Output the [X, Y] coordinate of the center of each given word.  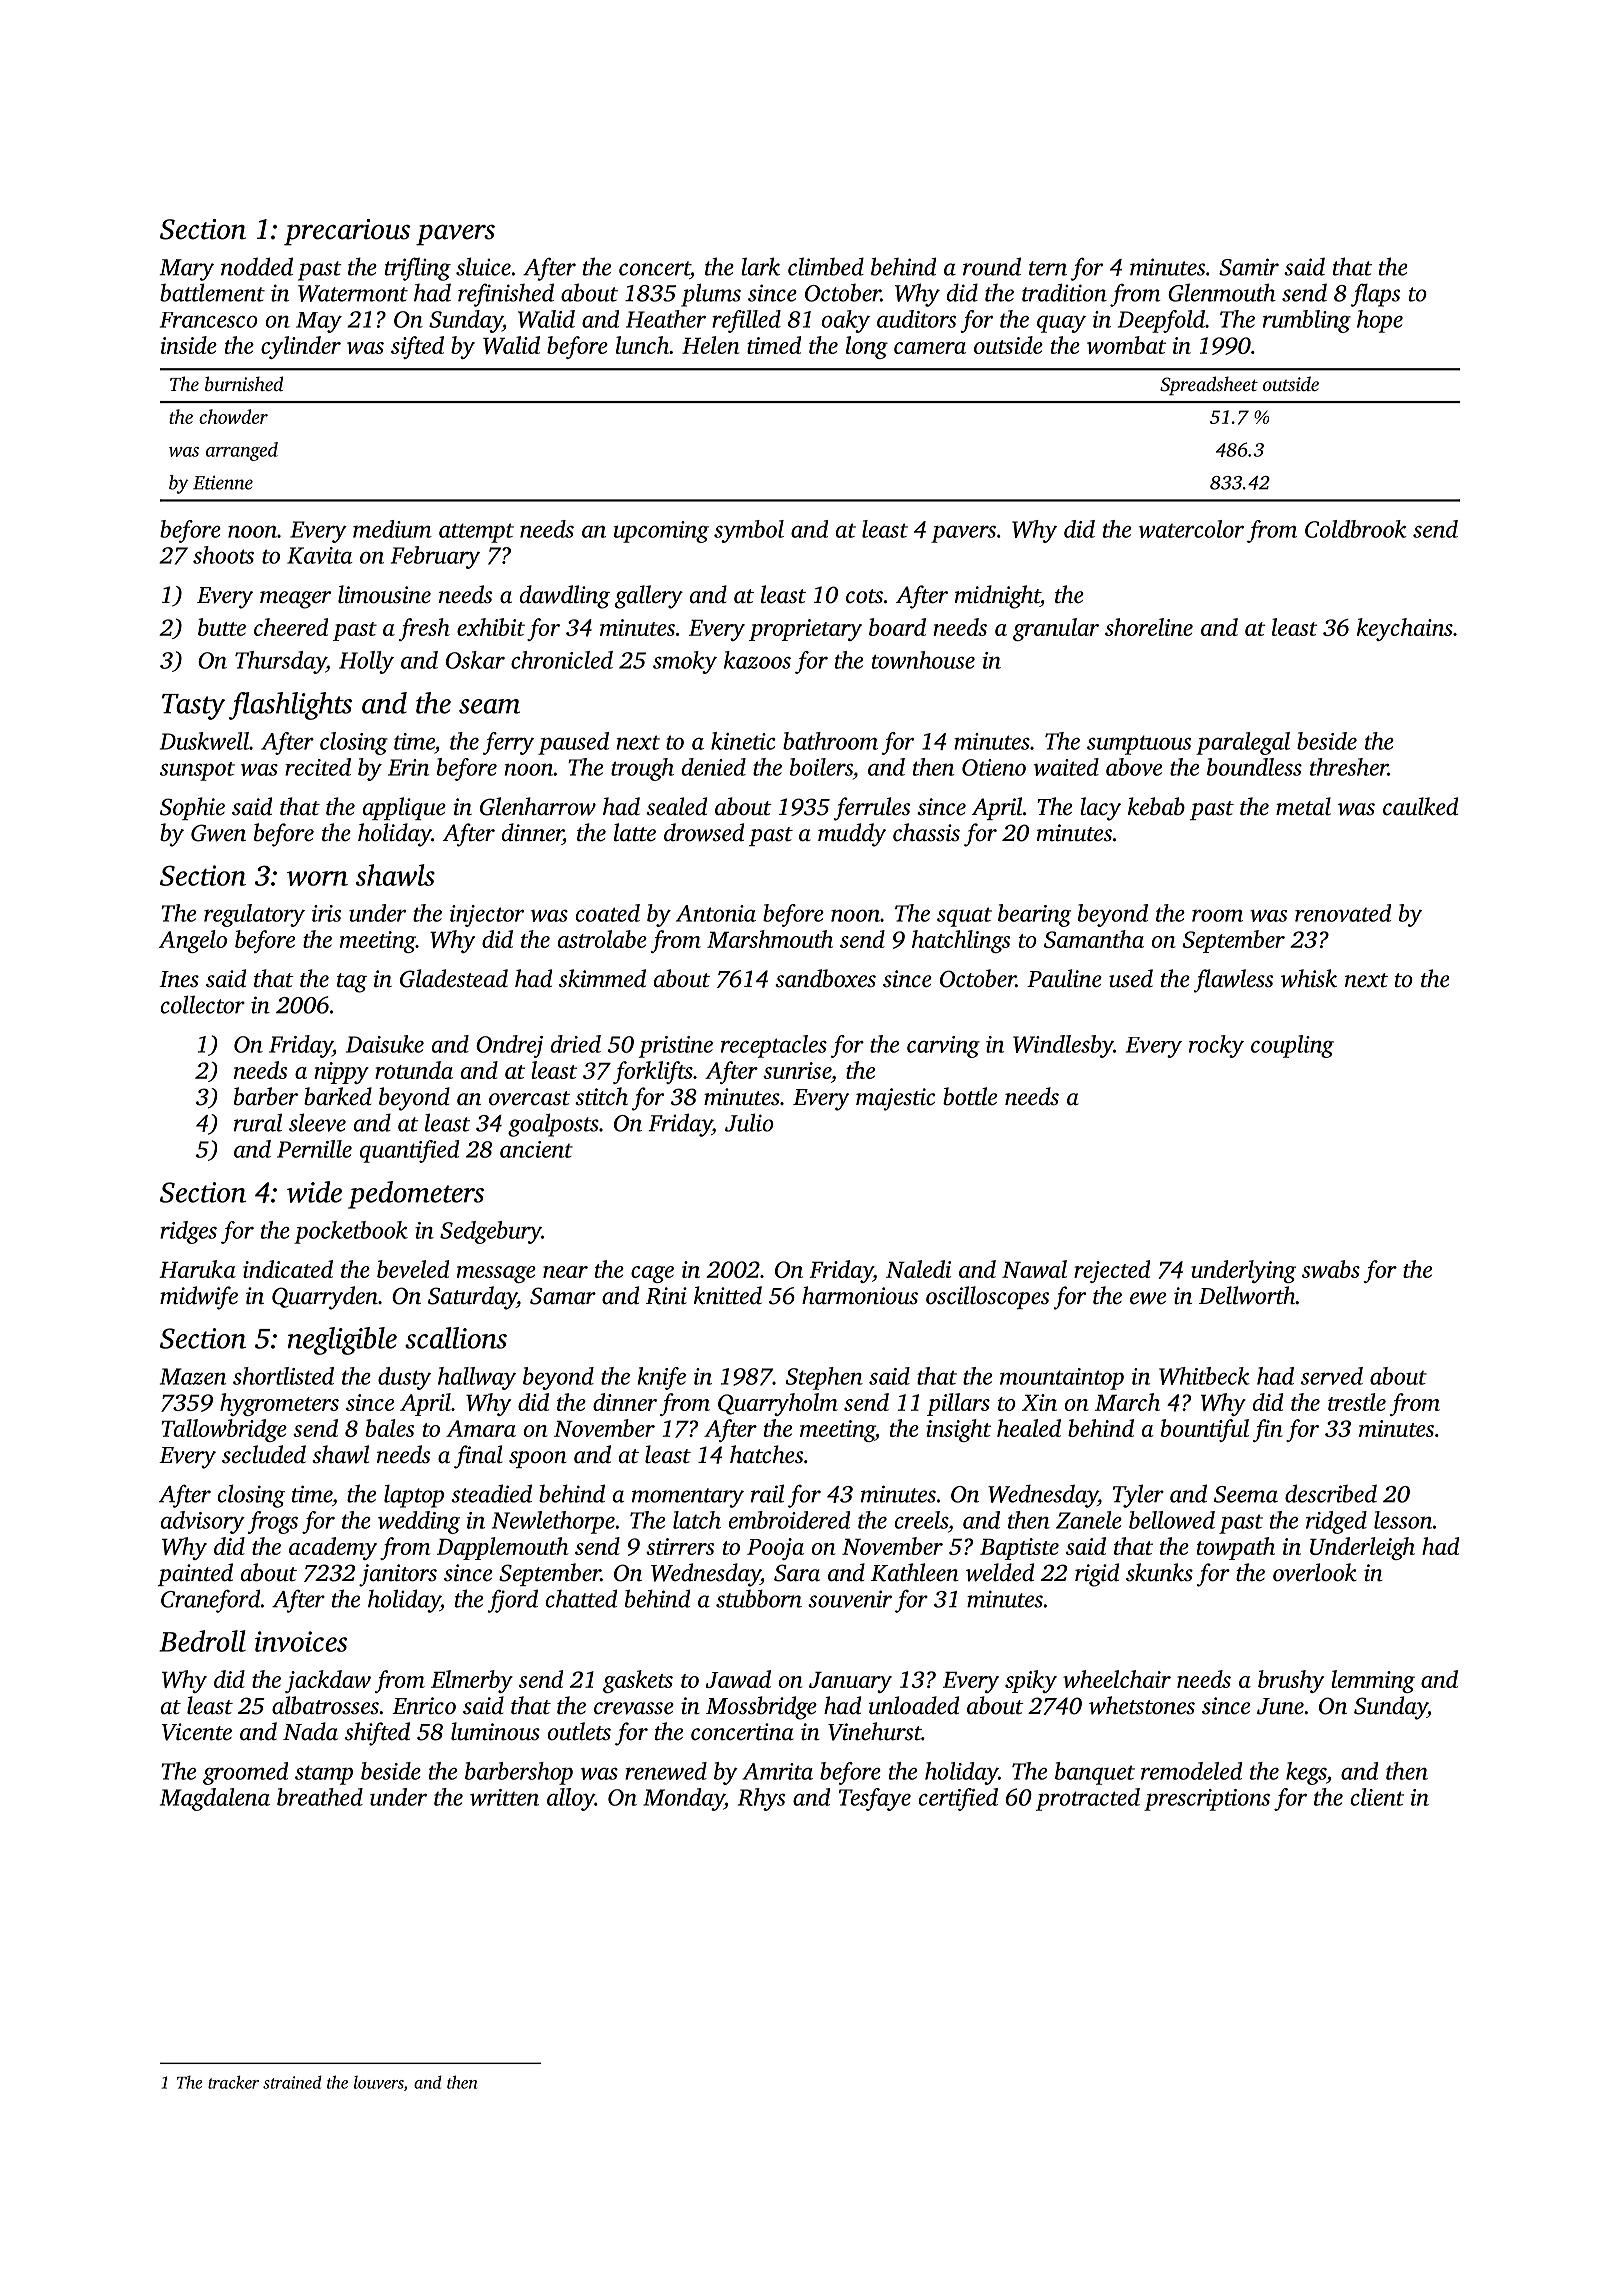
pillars [958, 1404]
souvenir [850, 1599]
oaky [846, 321]
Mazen [193, 1376]
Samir [1249, 267]
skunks [1159, 1572]
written [504, 1797]
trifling [418, 269]
